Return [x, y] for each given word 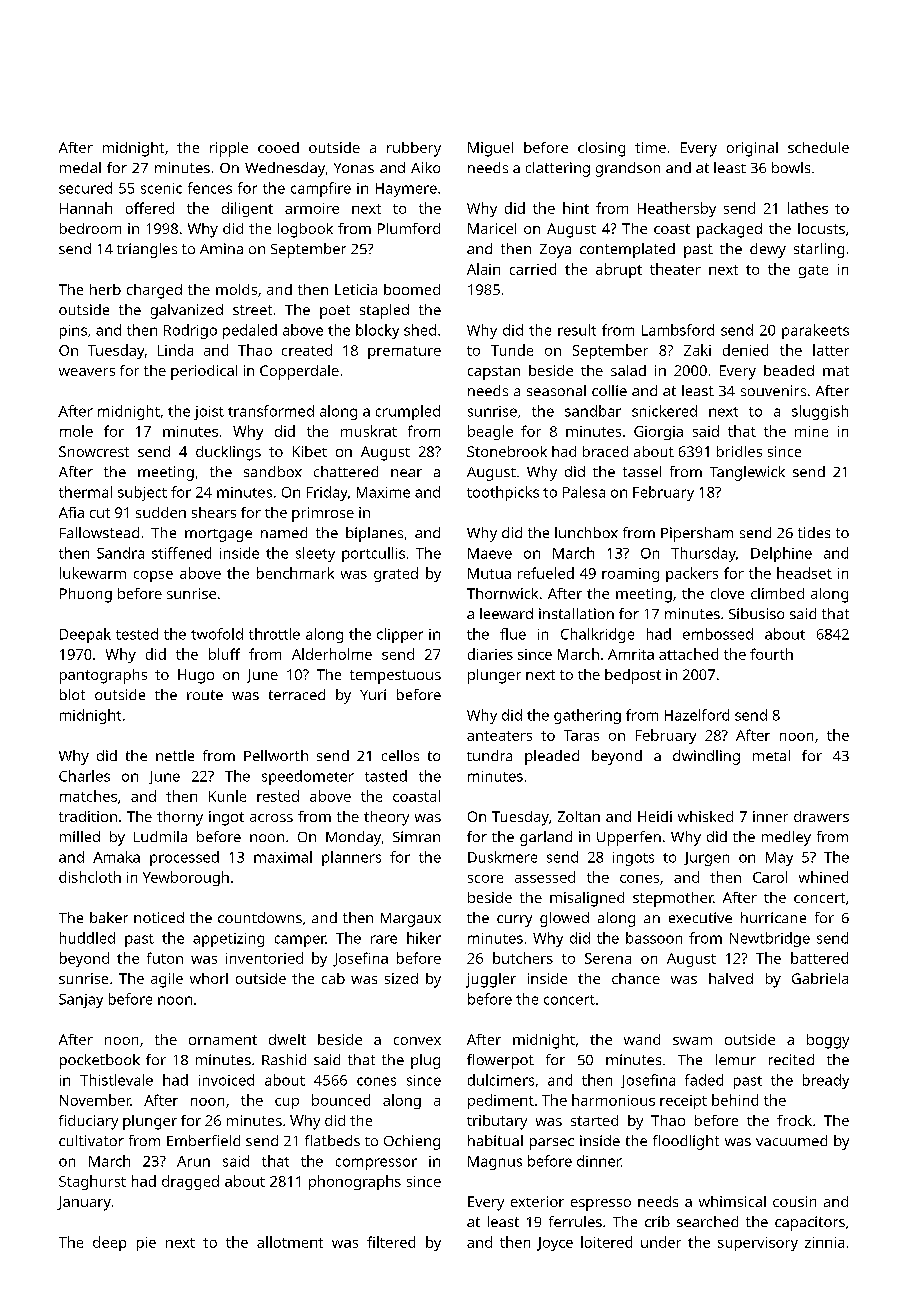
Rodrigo [190, 331]
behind [735, 1100]
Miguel [490, 149]
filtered [391, 1242]
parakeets [815, 331]
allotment [290, 1242]
